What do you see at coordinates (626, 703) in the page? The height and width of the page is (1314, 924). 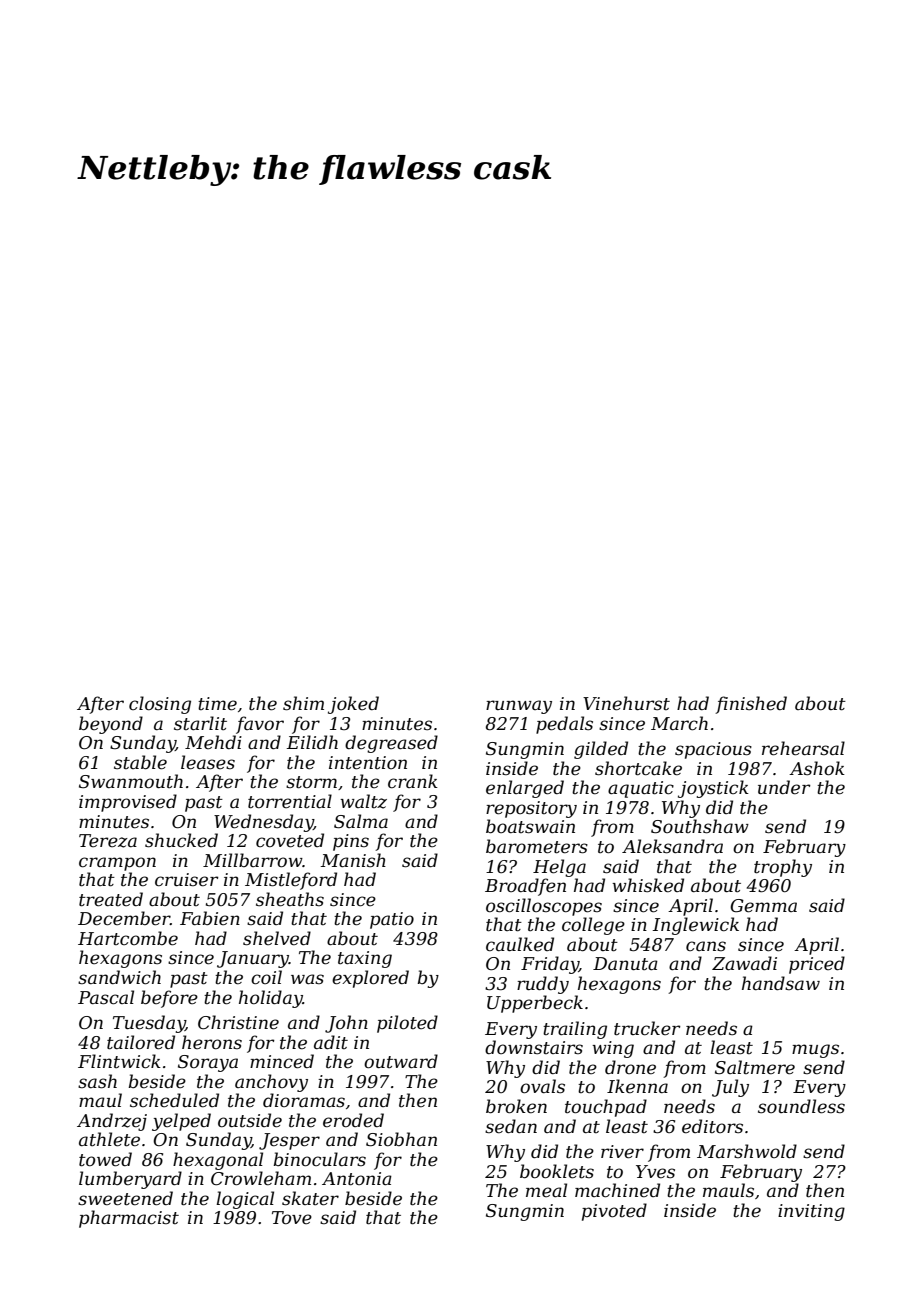 I see `Vinehurst` at bounding box center [626, 703].
